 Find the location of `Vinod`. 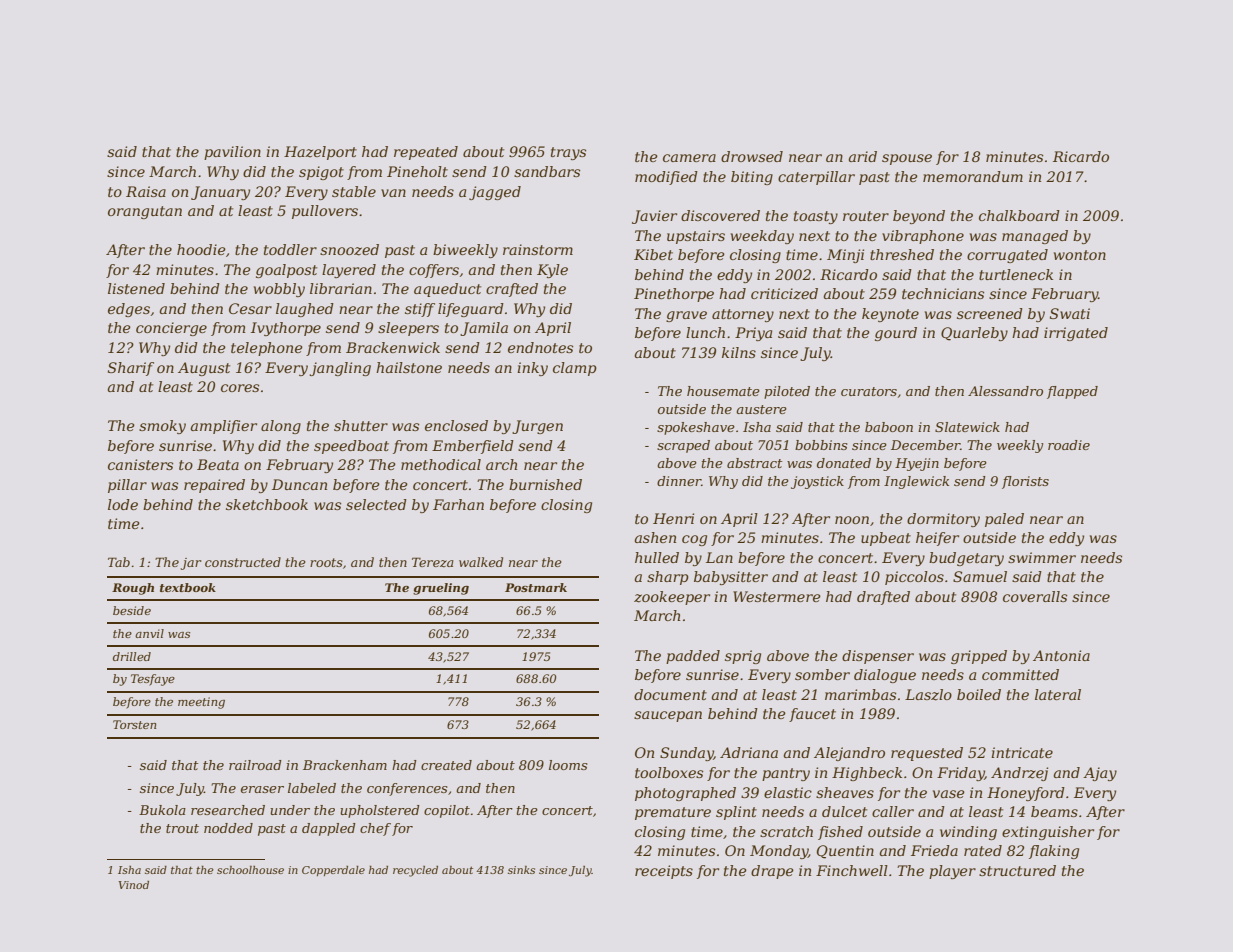

Vinod is located at coordinates (133, 885).
